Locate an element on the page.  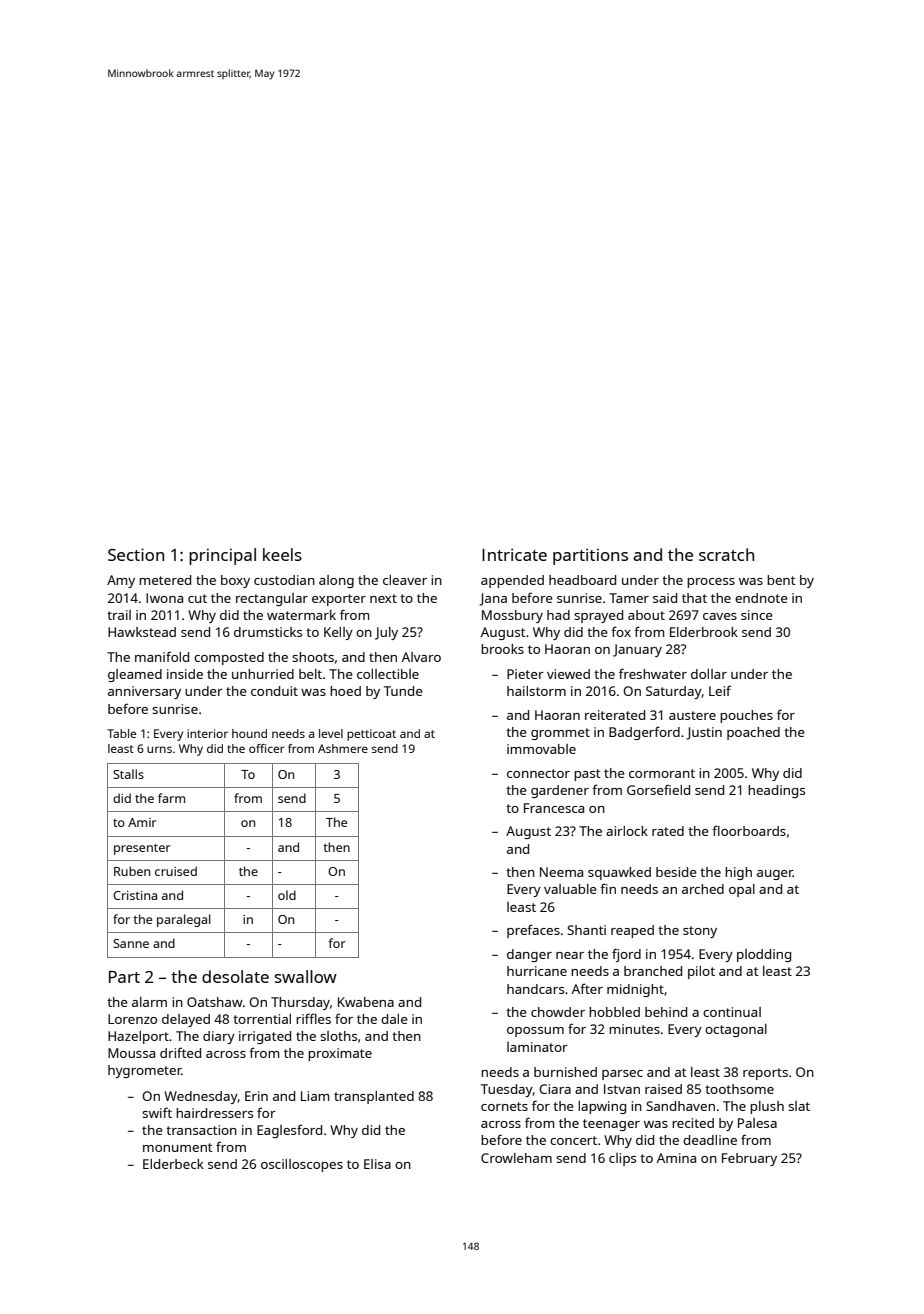
scratch is located at coordinates (726, 554).
